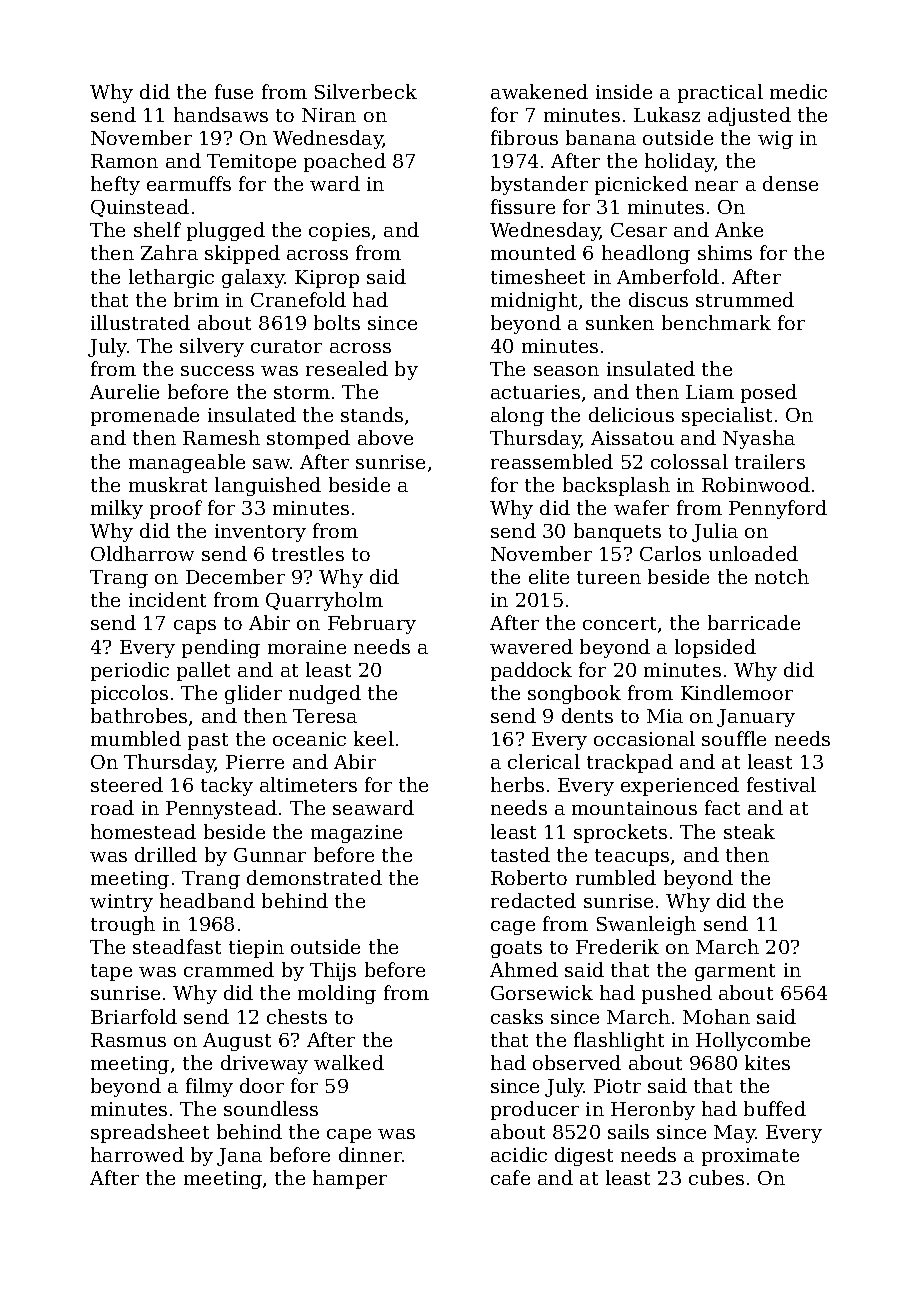  I want to click on proof, so click(176, 509).
